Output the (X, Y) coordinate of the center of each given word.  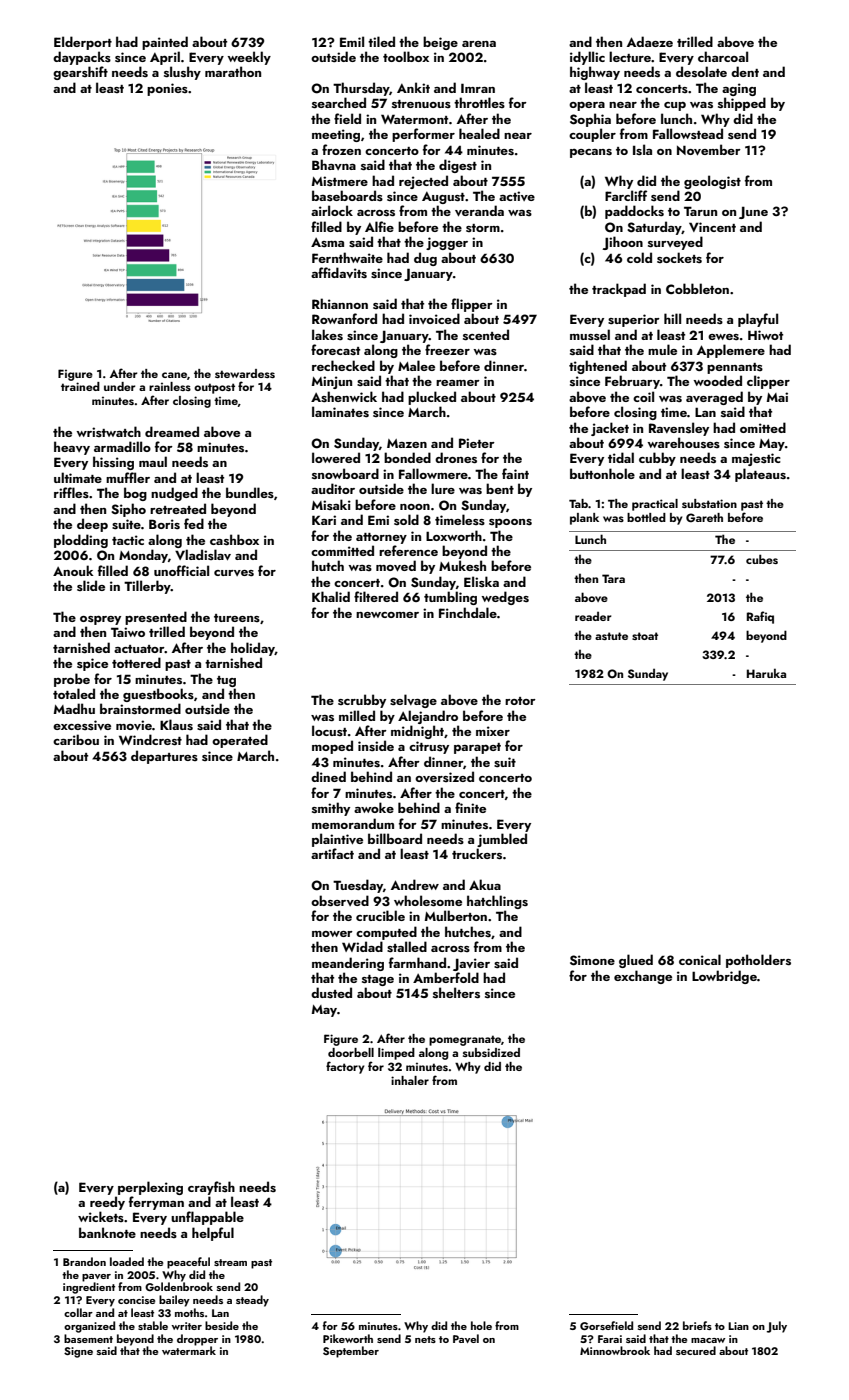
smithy (331, 809)
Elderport (83, 43)
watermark (189, 1350)
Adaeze (650, 41)
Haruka (766, 673)
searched (339, 103)
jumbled (502, 840)
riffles (71, 492)
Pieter (477, 443)
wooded (717, 380)
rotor (520, 701)
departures (164, 757)
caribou (76, 739)
